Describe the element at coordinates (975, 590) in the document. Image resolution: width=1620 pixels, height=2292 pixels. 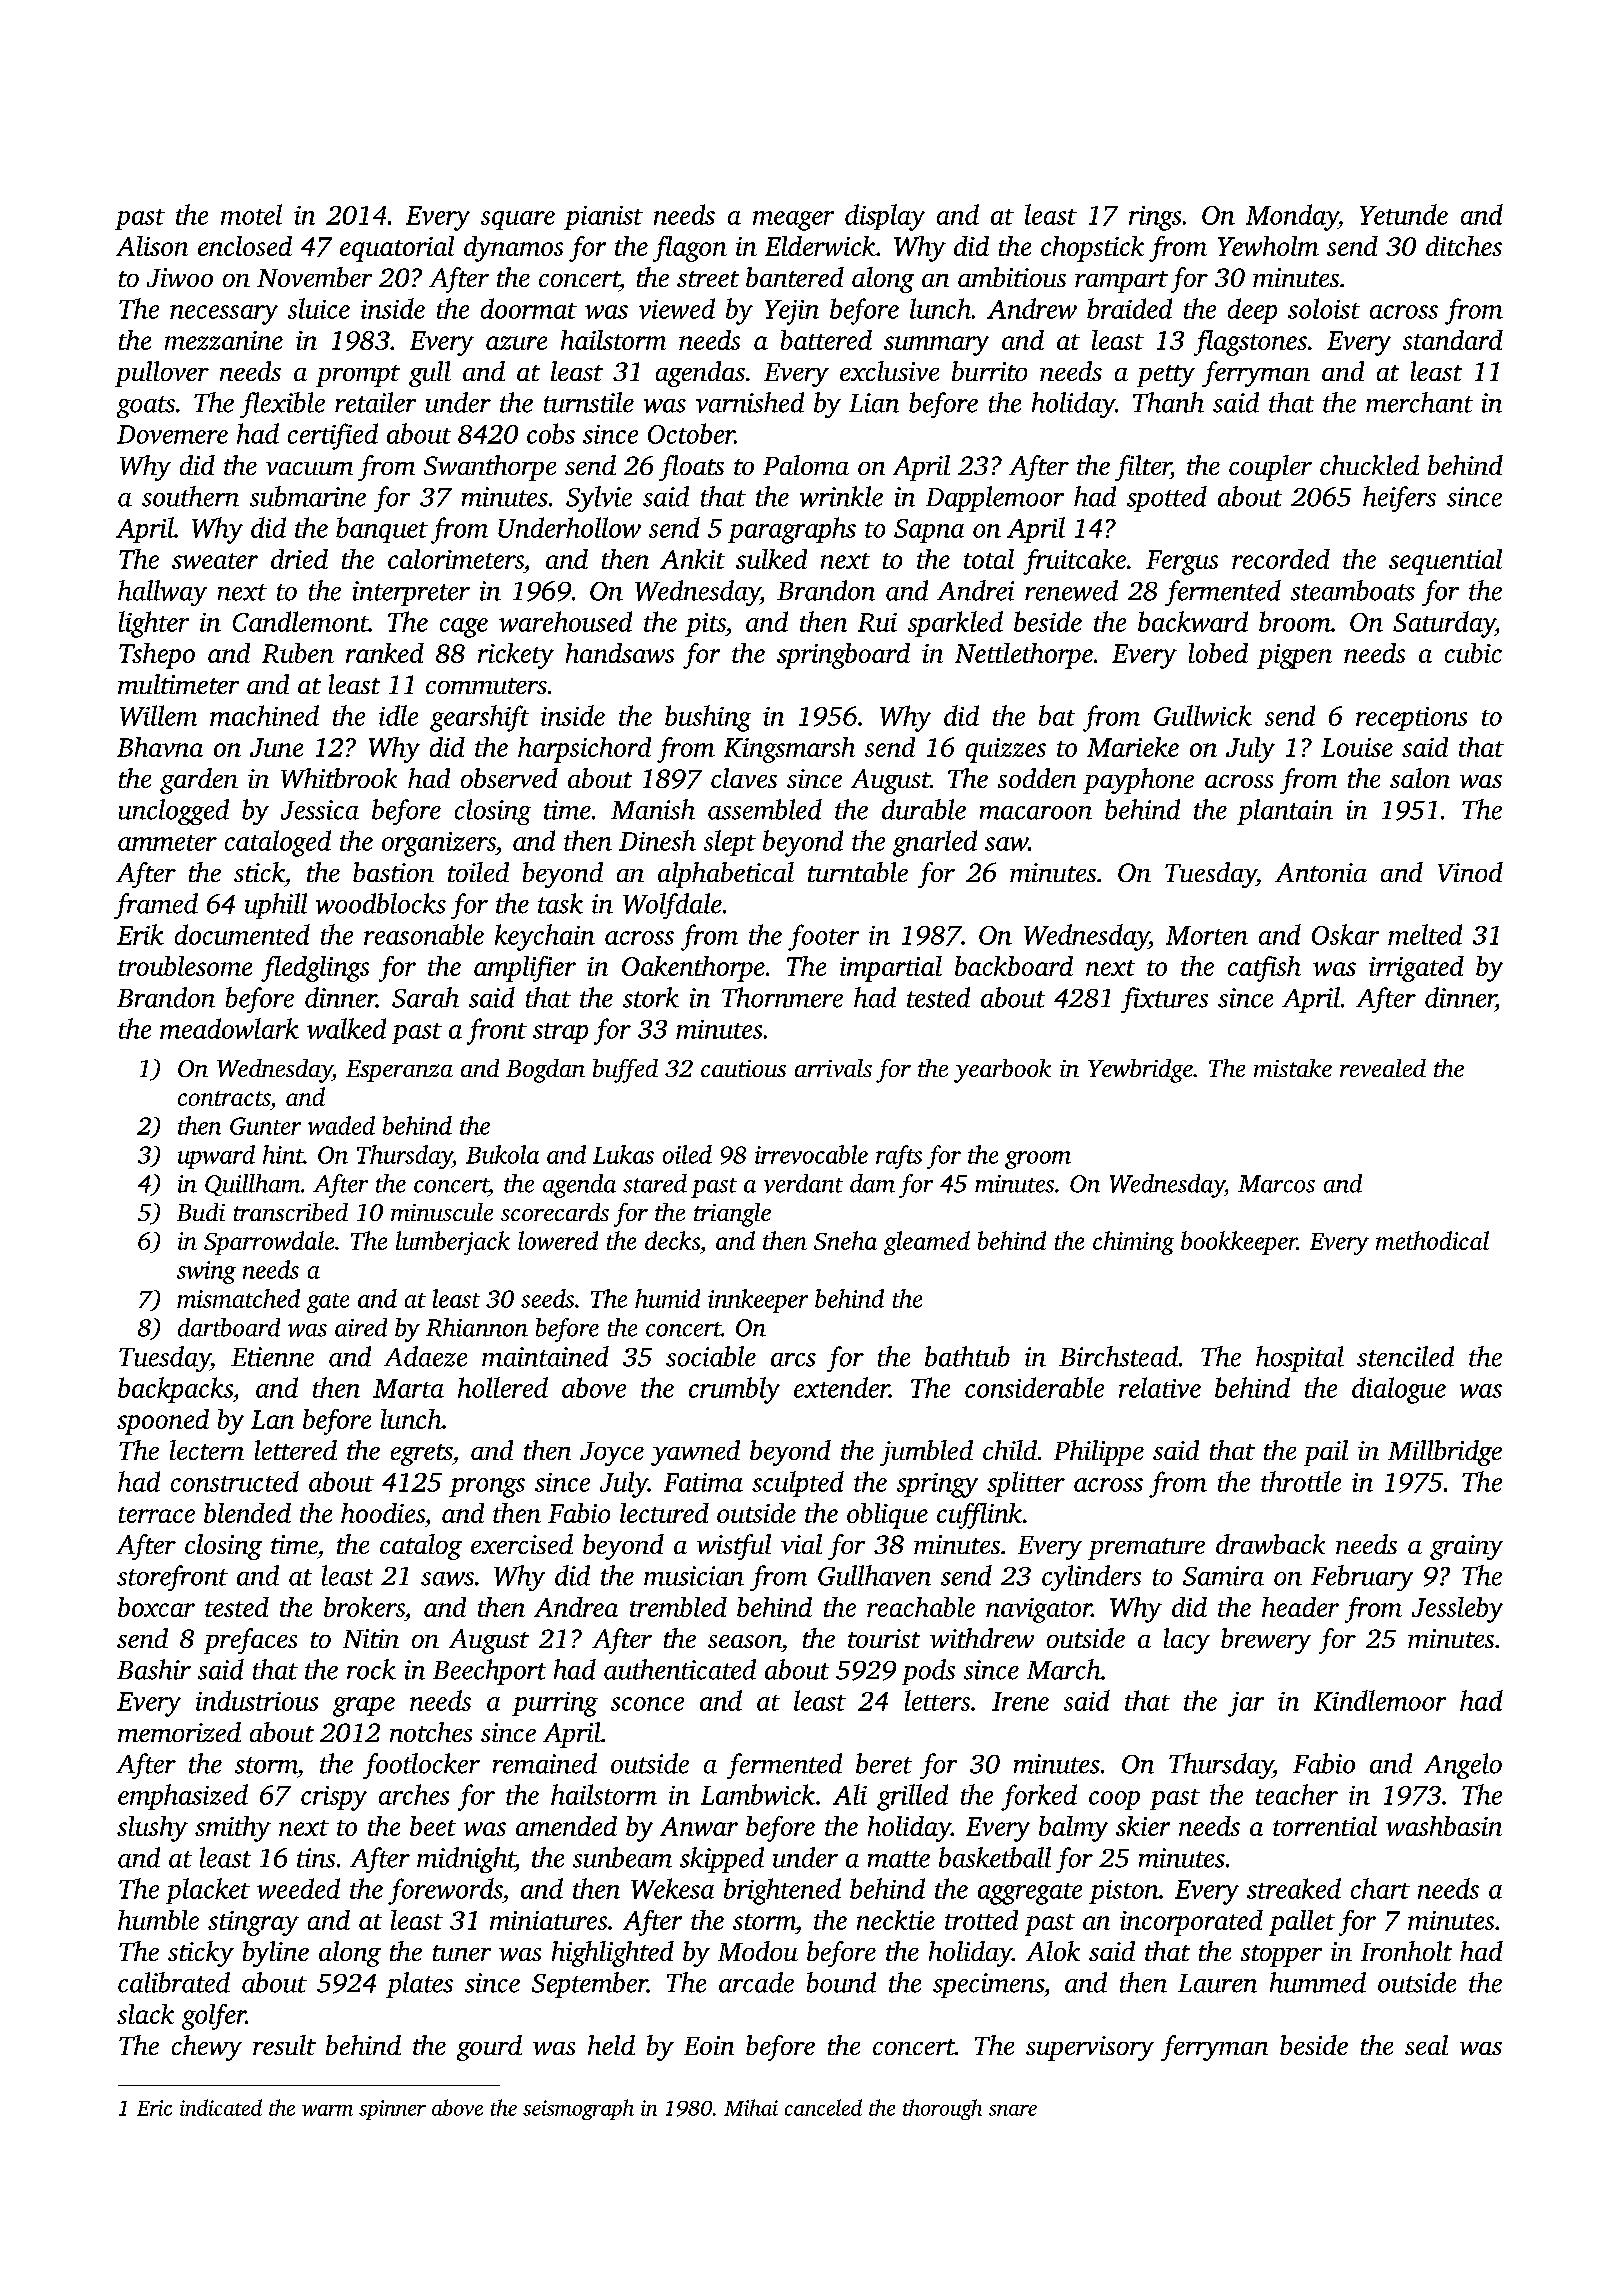
I see `Andrei` at that location.
